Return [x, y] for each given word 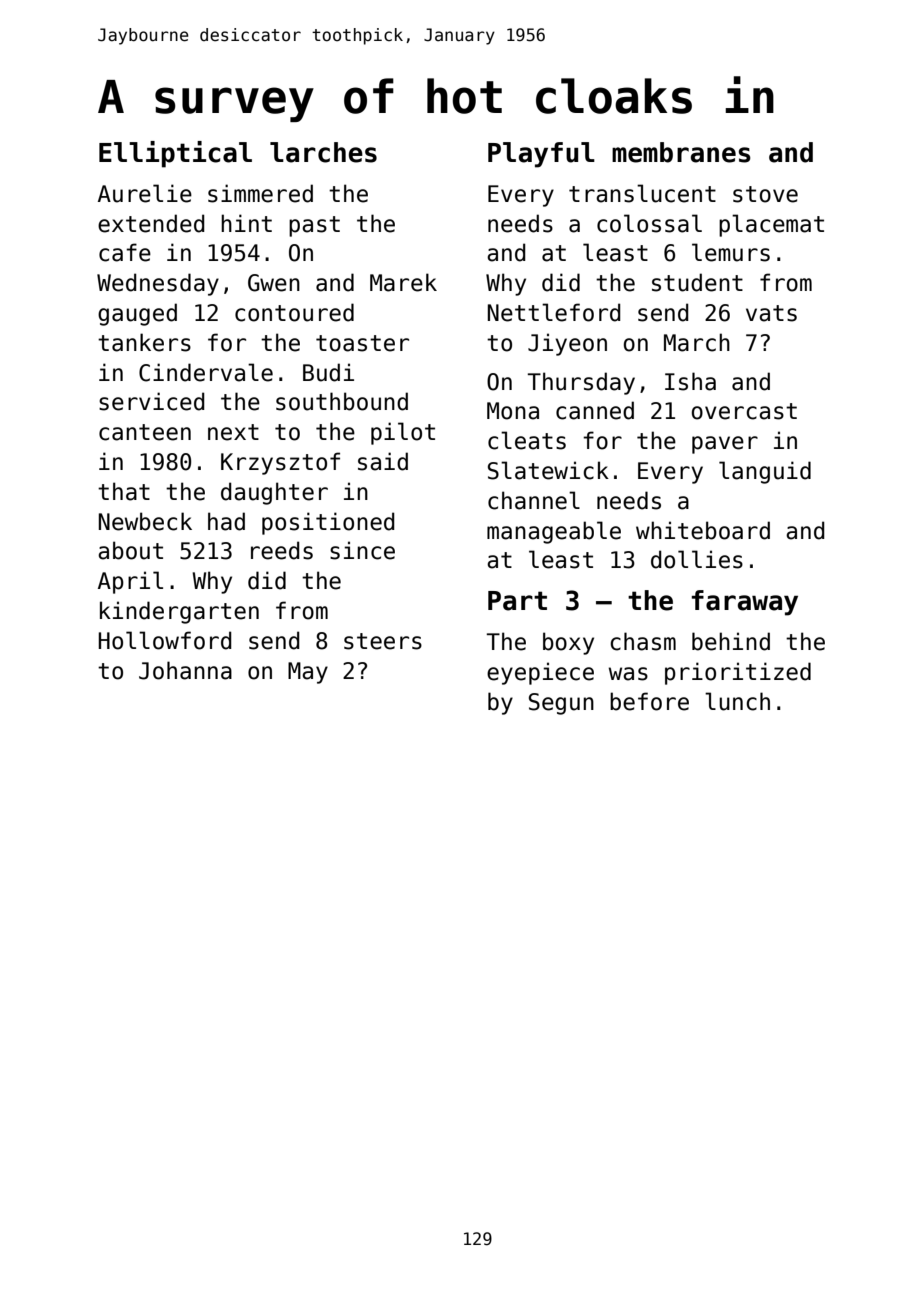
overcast [744, 411]
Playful [541, 155]
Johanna [185, 670]
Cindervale [206, 372]
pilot [403, 433]
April [130, 582]
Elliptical [175, 154]
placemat [771, 225]
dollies [697, 559]
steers [383, 641]
